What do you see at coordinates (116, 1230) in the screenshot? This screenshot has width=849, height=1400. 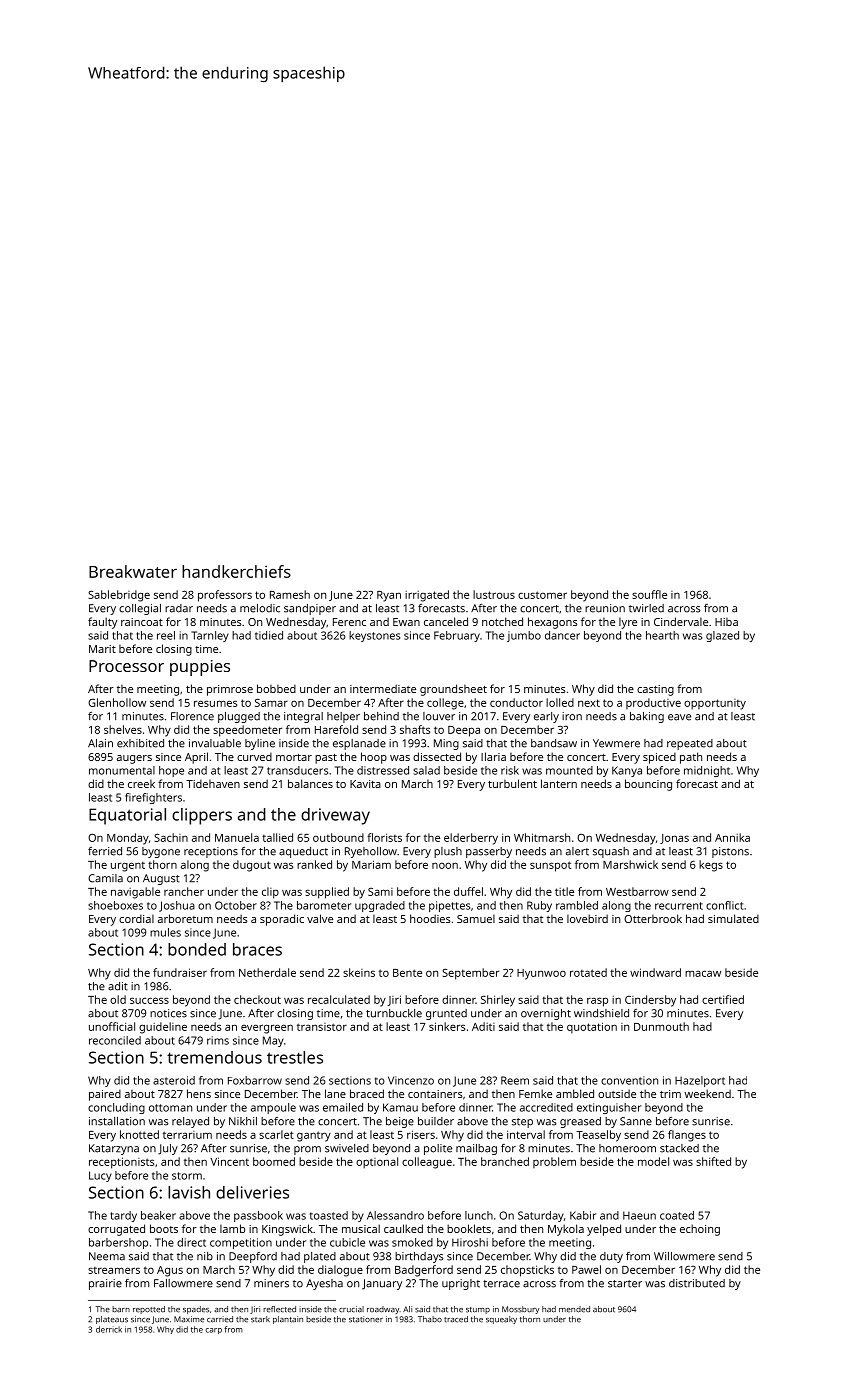 I see `corrugated` at bounding box center [116, 1230].
